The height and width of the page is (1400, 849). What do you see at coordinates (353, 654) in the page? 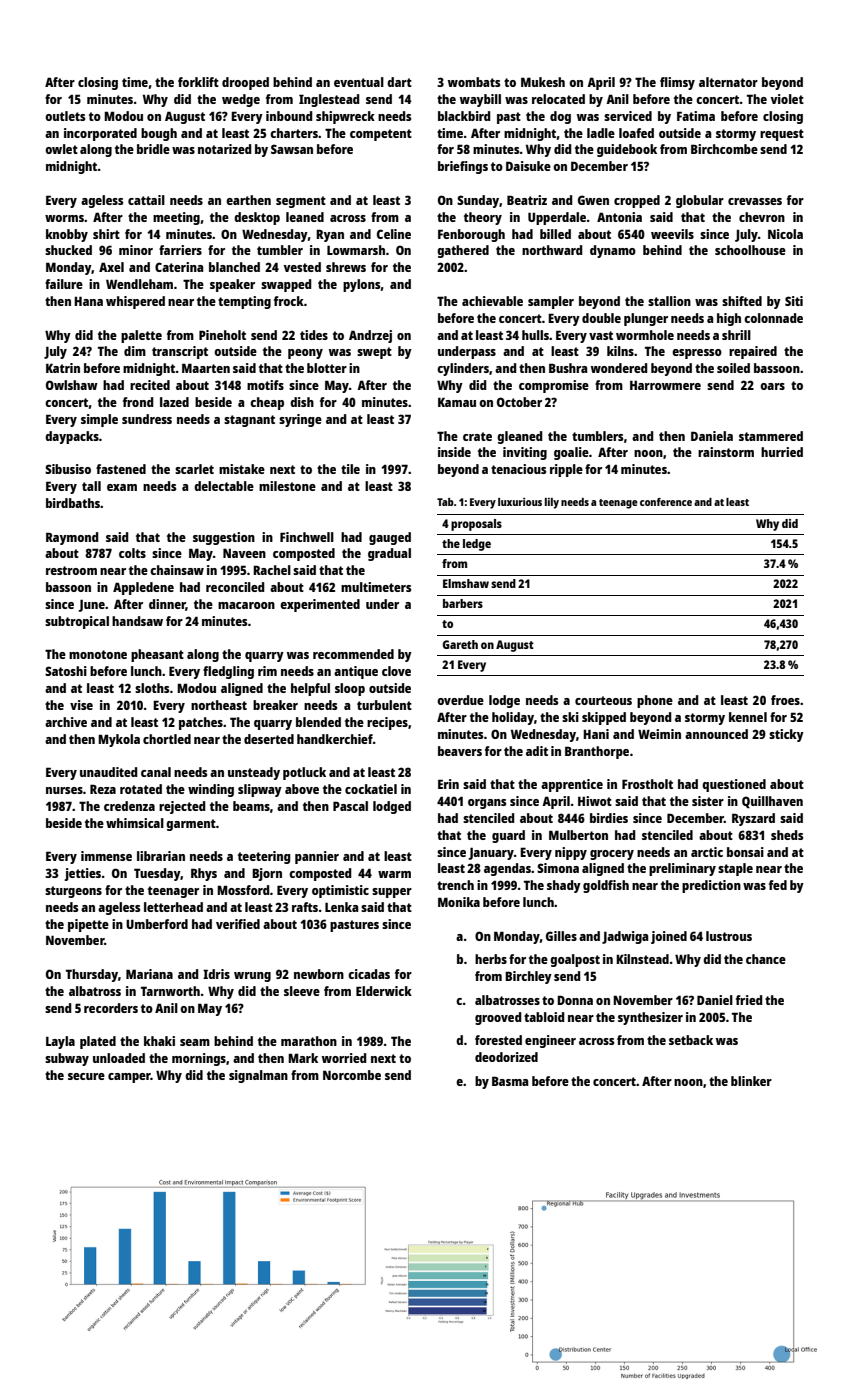
I see `recommended` at bounding box center [353, 654].
